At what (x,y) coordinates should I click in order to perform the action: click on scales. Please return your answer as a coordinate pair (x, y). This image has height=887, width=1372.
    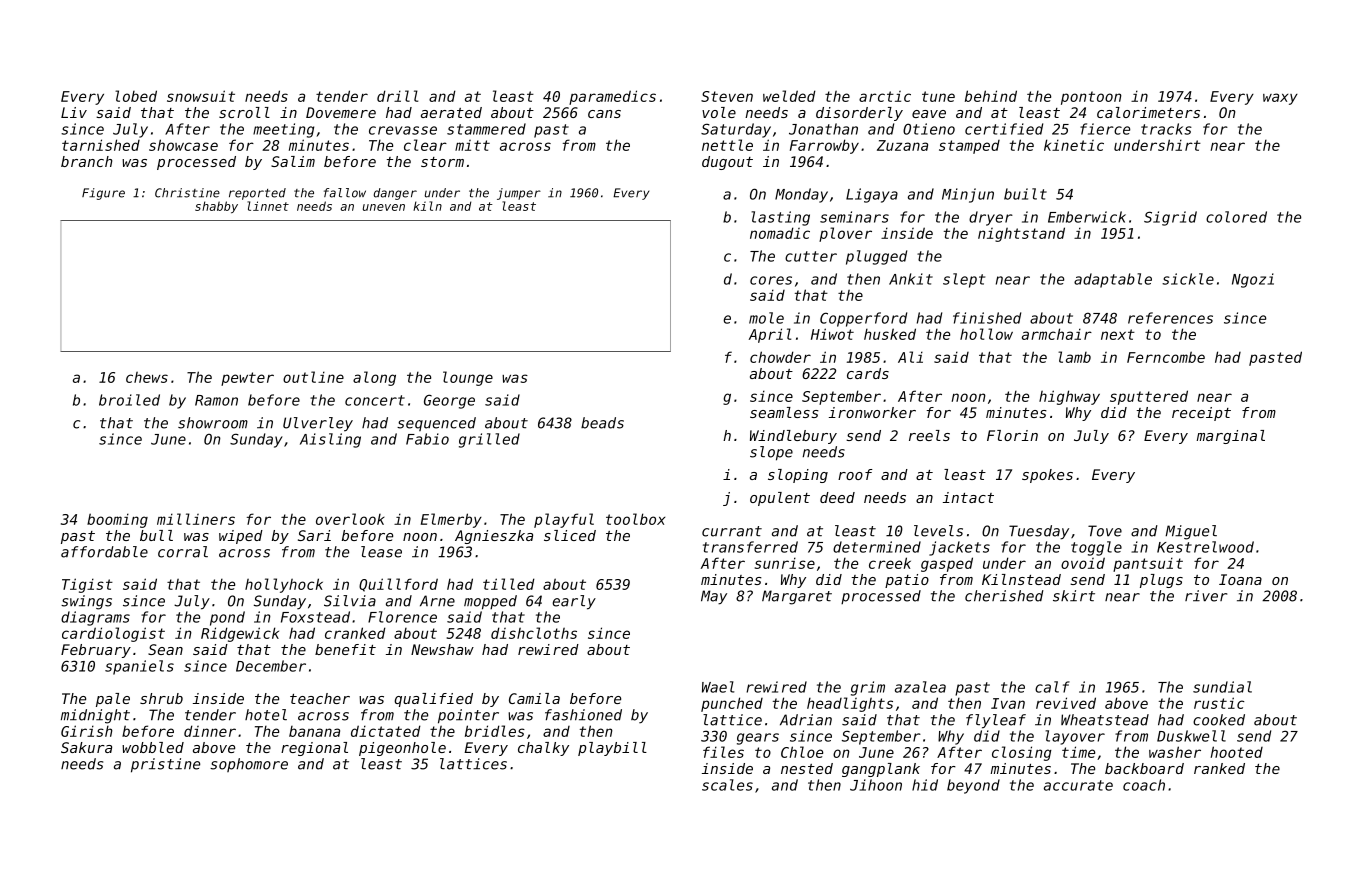
    Looking at the image, I should click on (727, 785).
